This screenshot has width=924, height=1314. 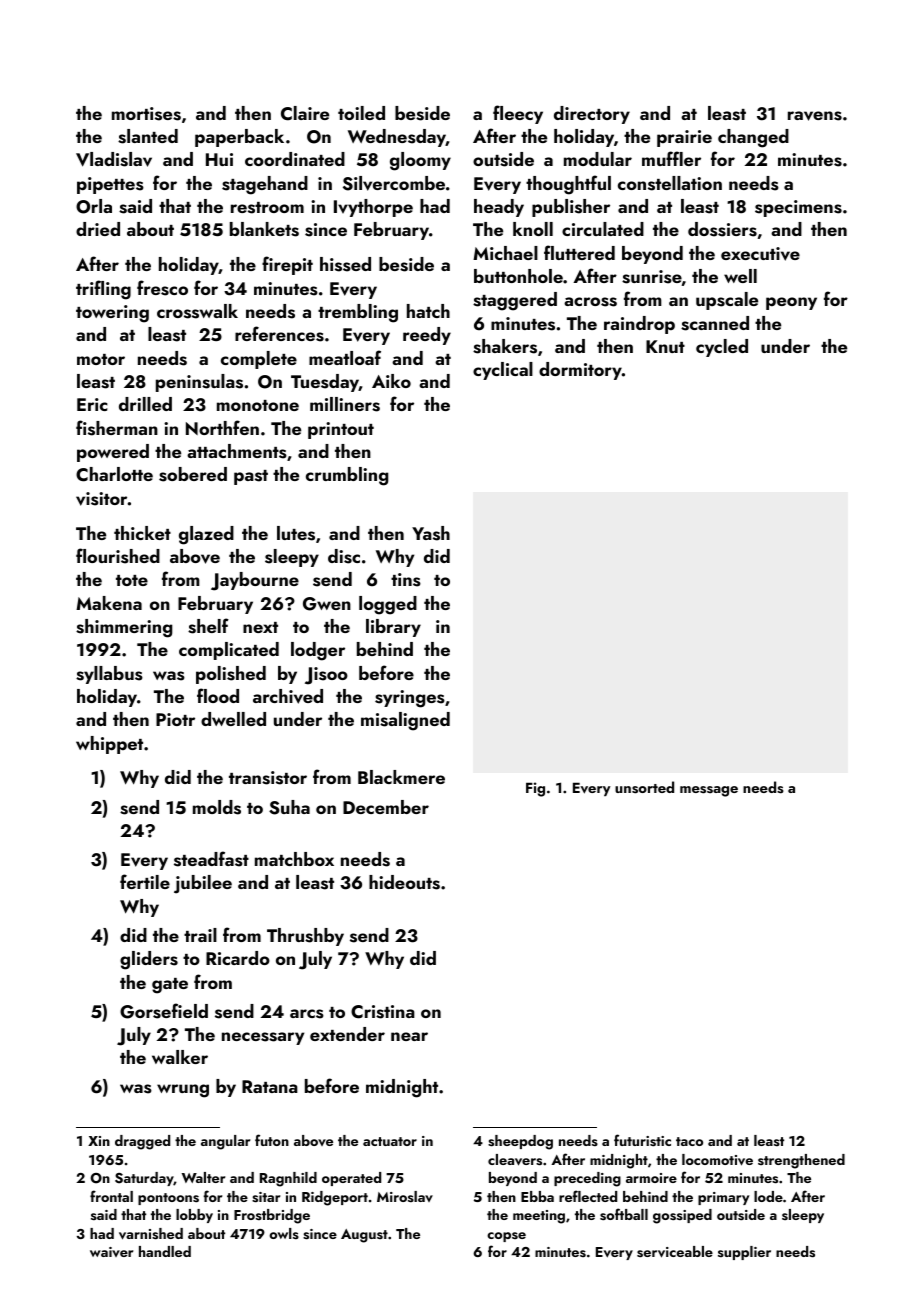 What do you see at coordinates (409, 1036) in the screenshot?
I see `near` at bounding box center [409, 1036].
